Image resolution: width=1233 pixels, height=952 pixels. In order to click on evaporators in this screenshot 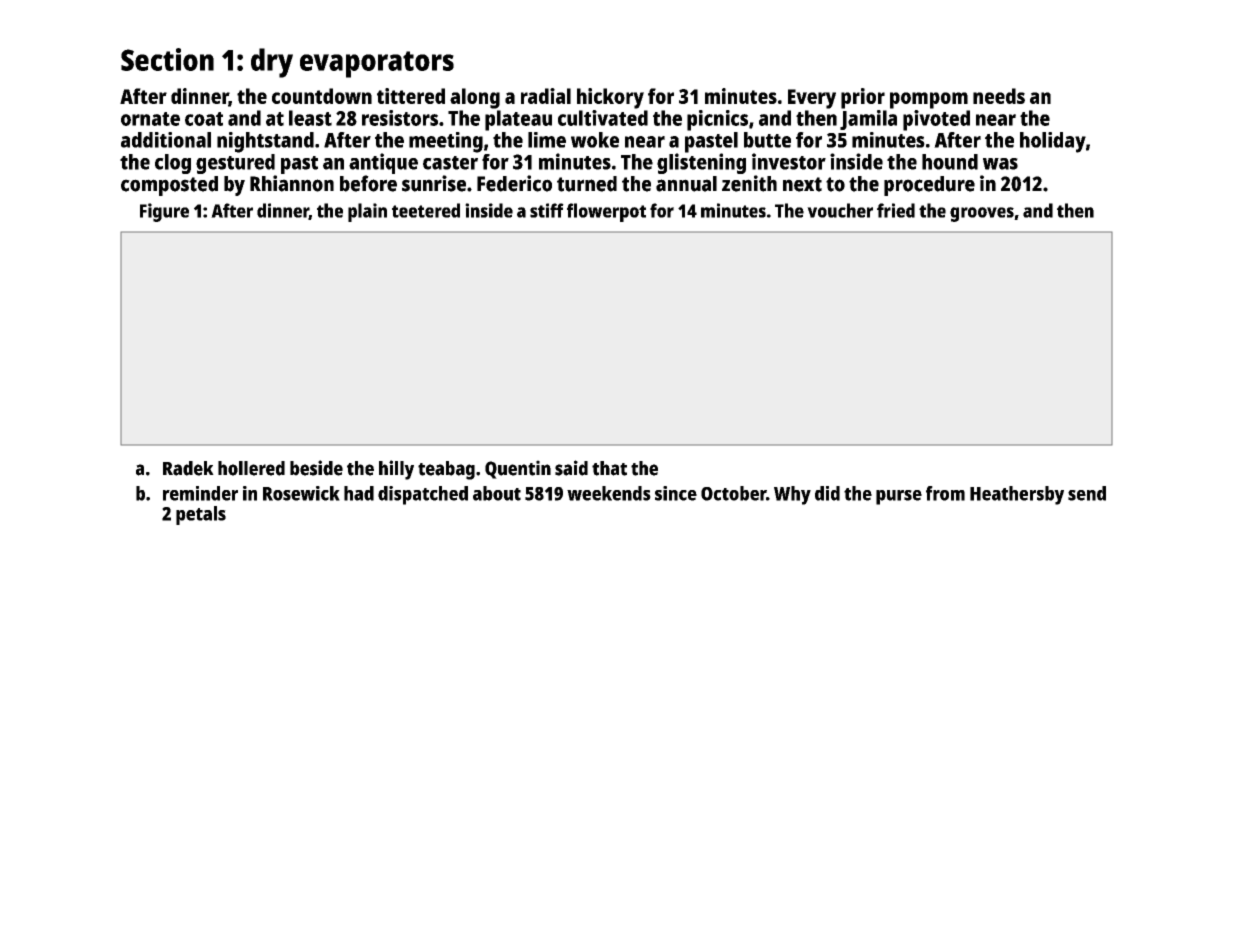, I will do `click(377, 64)`.
